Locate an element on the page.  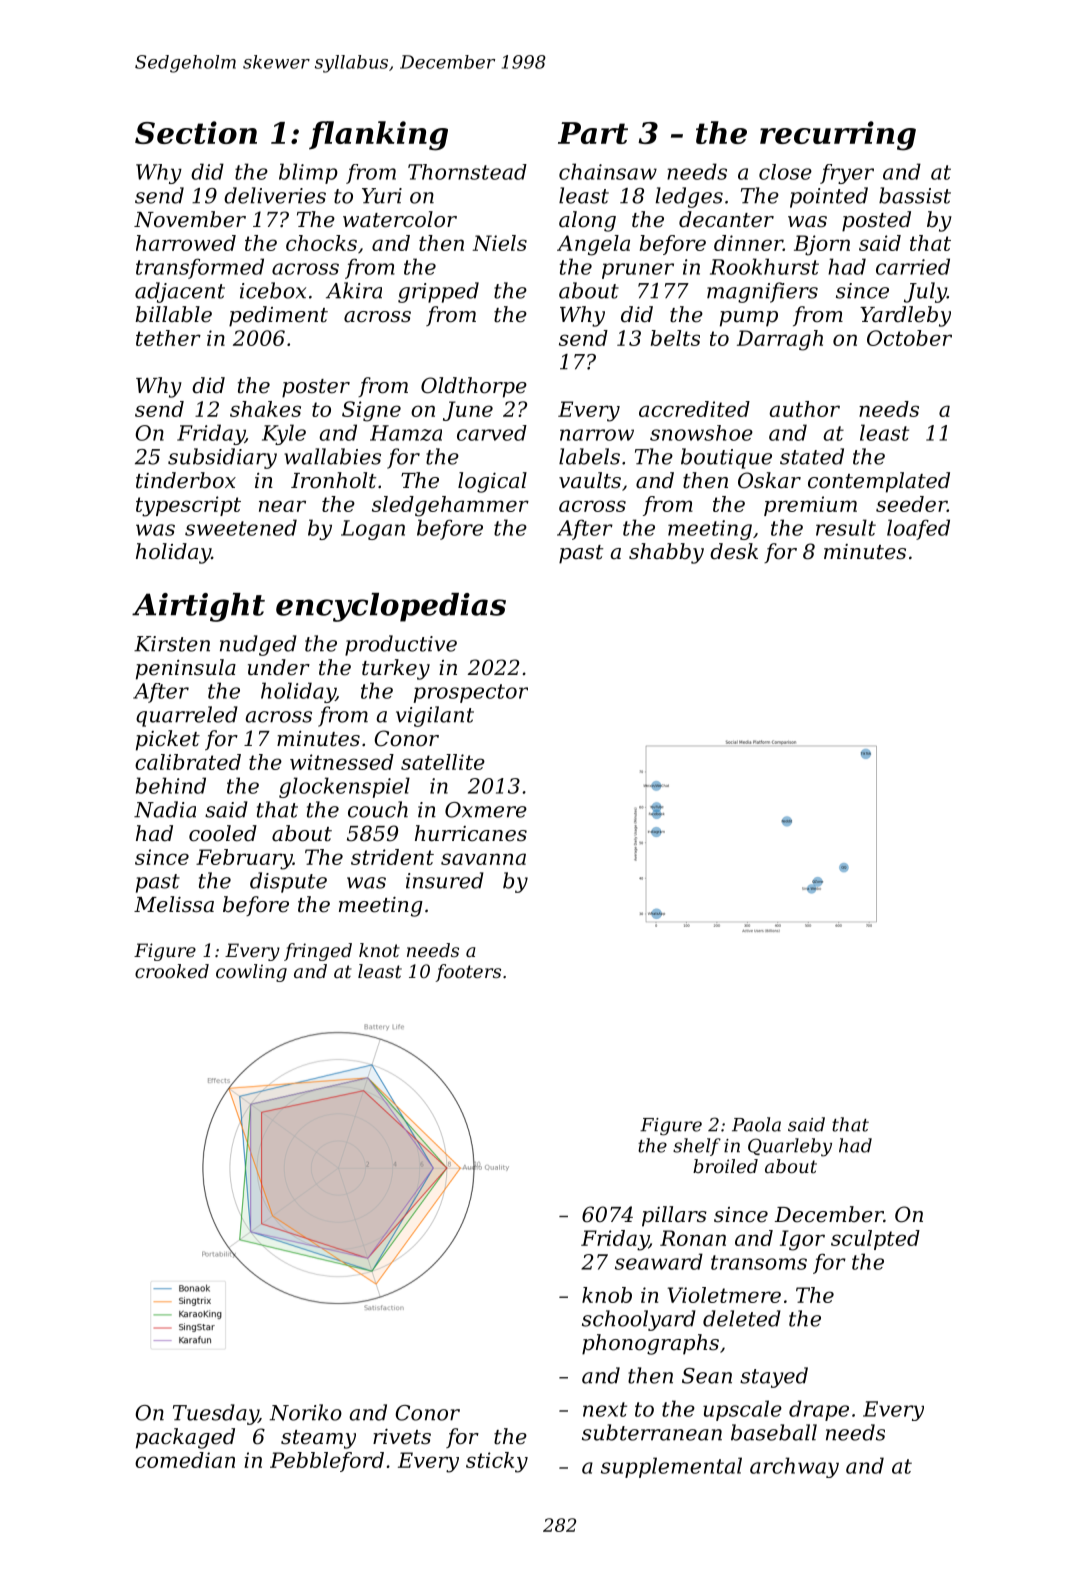
flanking is located at coordinates (378, 136).
